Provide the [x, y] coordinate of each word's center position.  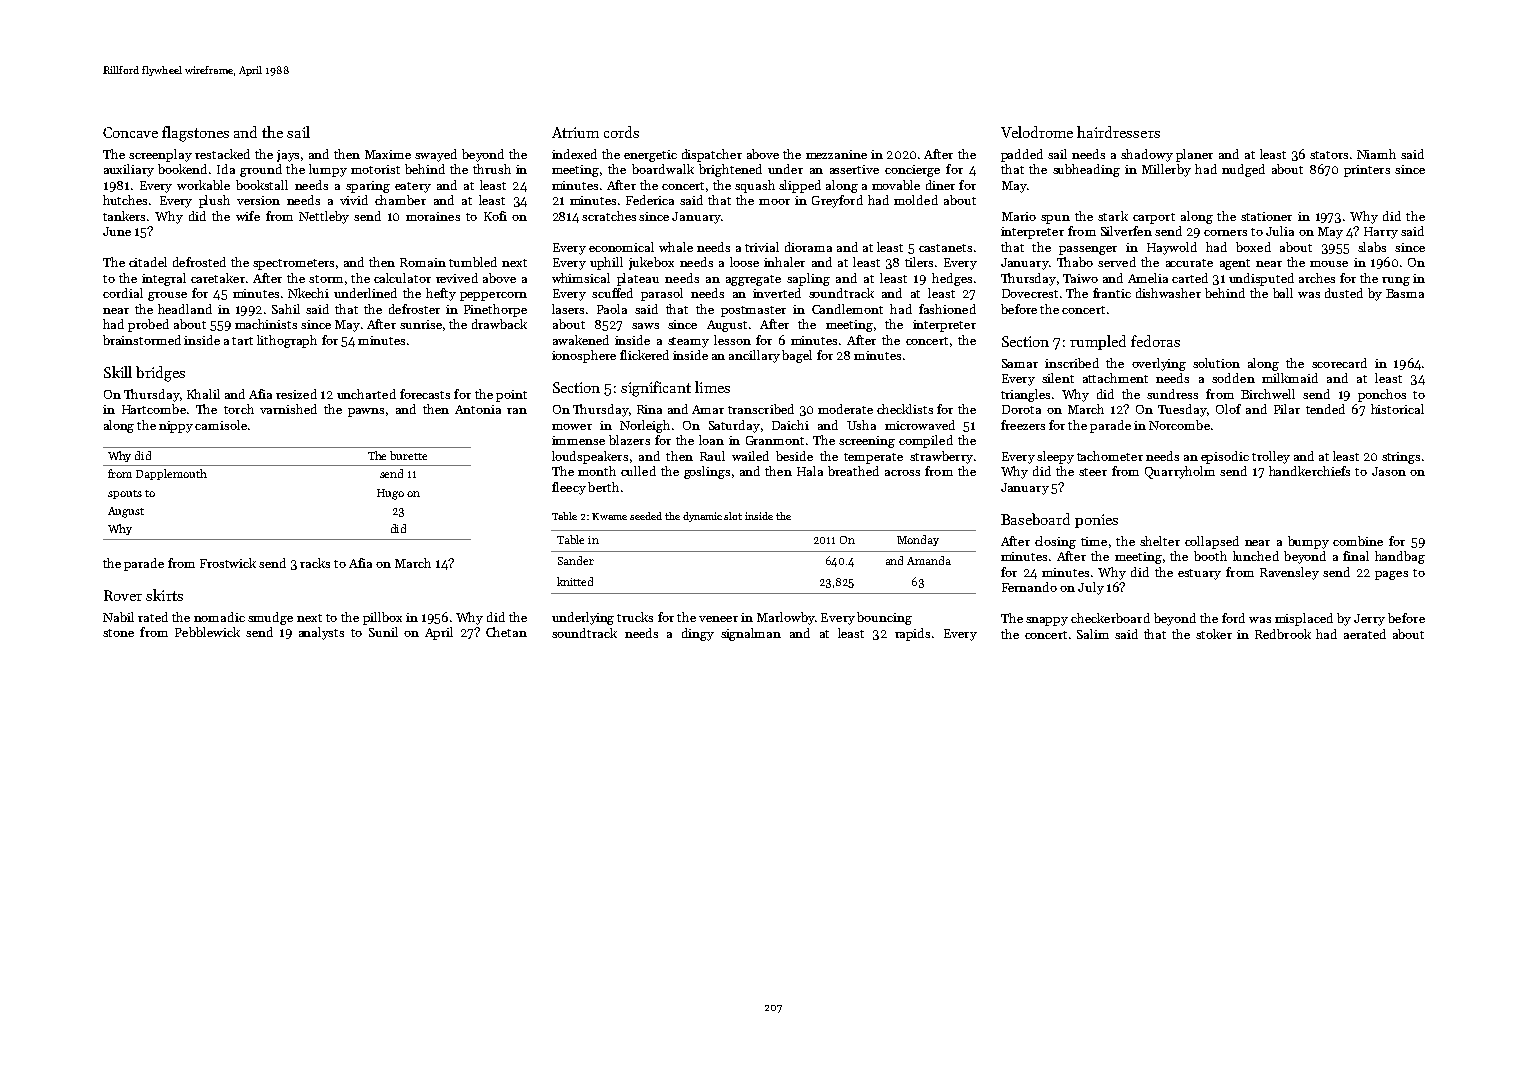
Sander [576, 560]
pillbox [382, 618]
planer [1194, 155]
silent [1058, 378]
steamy [688, 342]
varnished [288, 409]
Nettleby [324, 217]
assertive [854, 169]
